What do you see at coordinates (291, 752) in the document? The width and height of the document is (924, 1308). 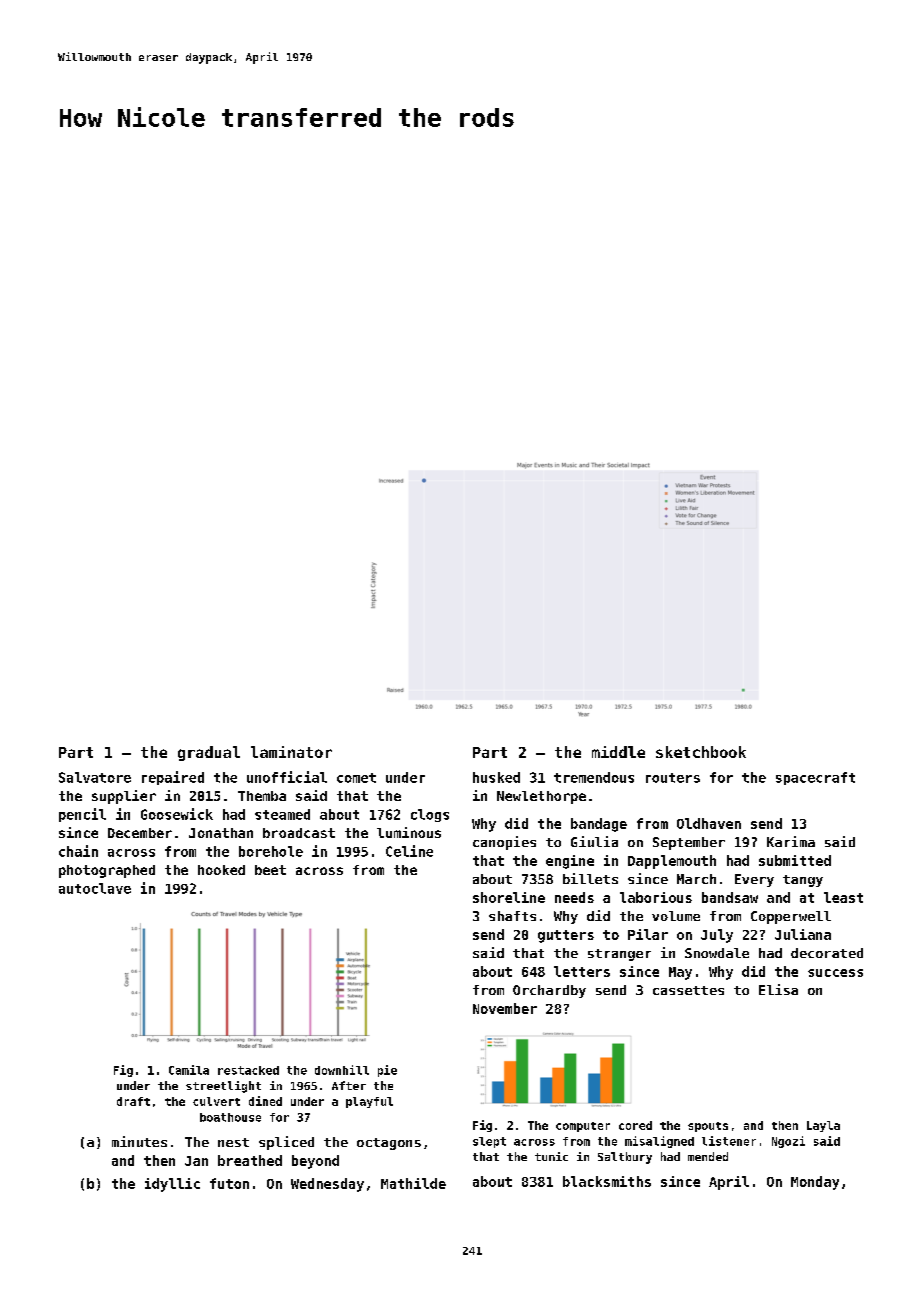 I see `laminator` at bounding box center [291, 752].
